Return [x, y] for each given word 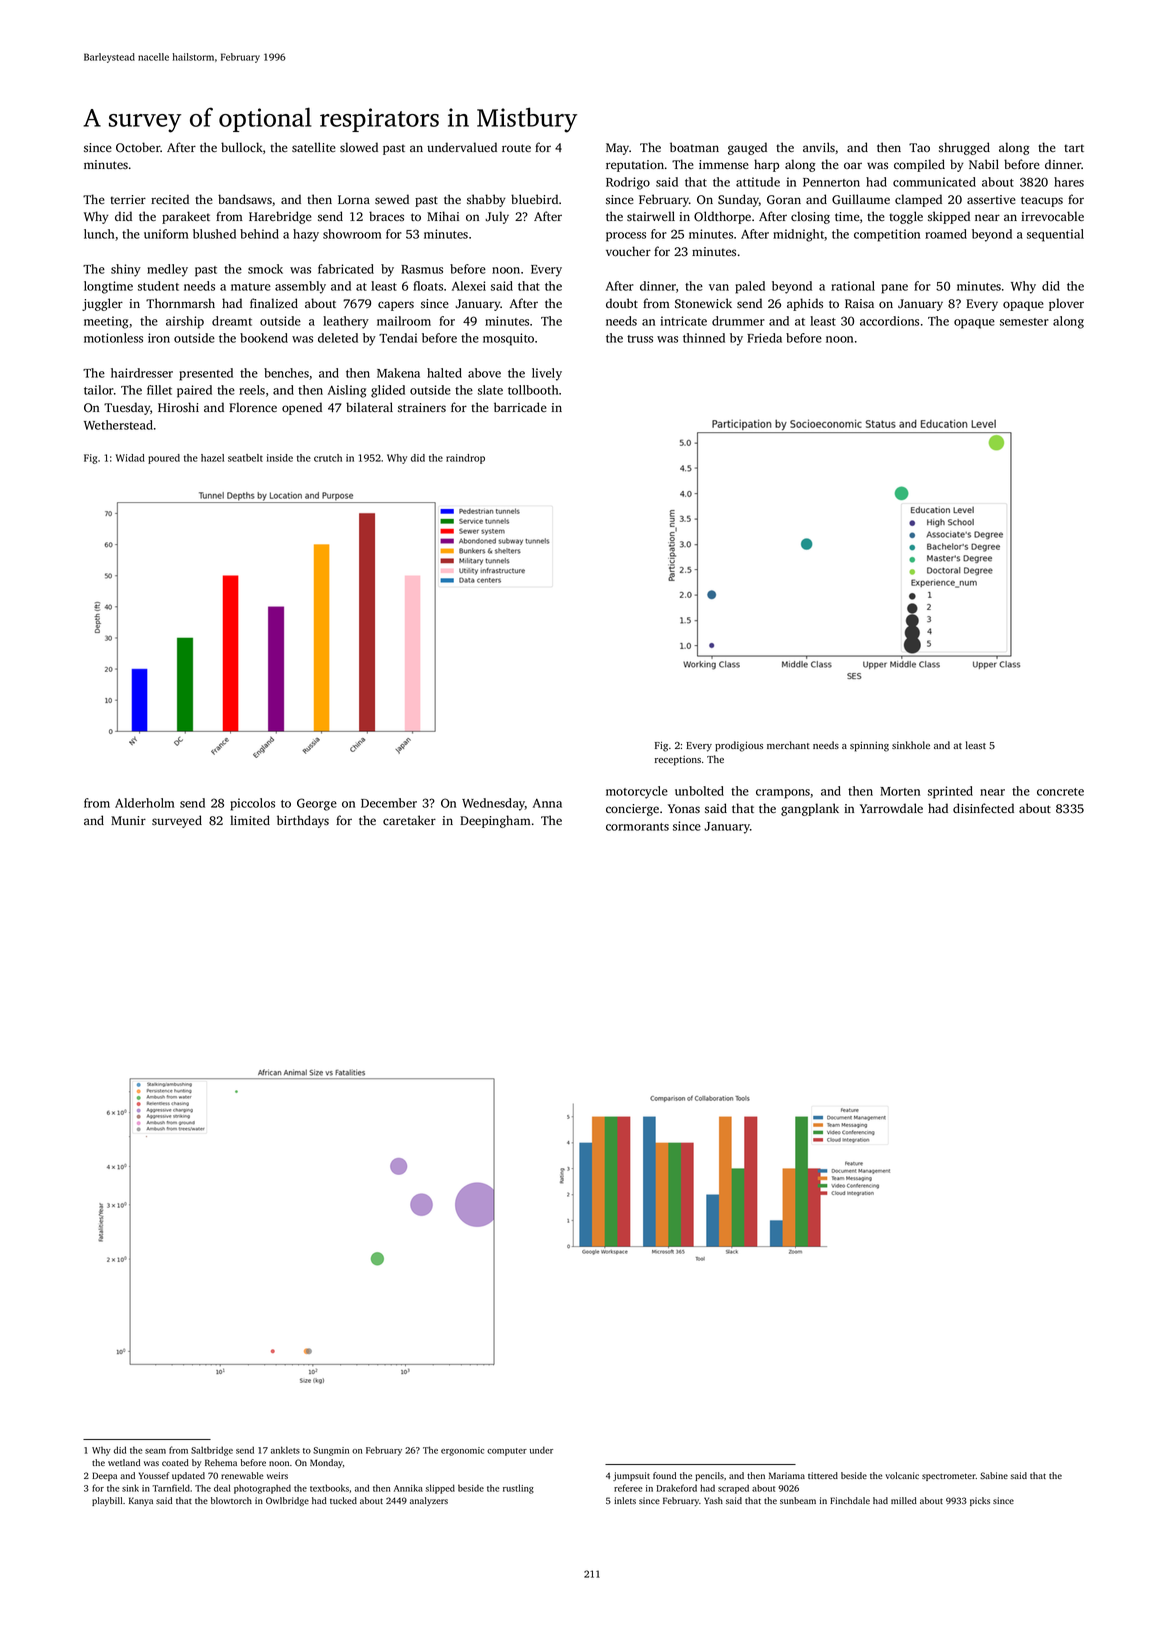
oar [853, 165]
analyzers [429, 1501]
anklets [285, 1450]
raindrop [465, 459]
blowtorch [231, 1500]
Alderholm [144, 803]
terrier [128, 199]
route [516, 148]
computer [507, 1452]
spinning [869, 746]
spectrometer [949, 1477]
